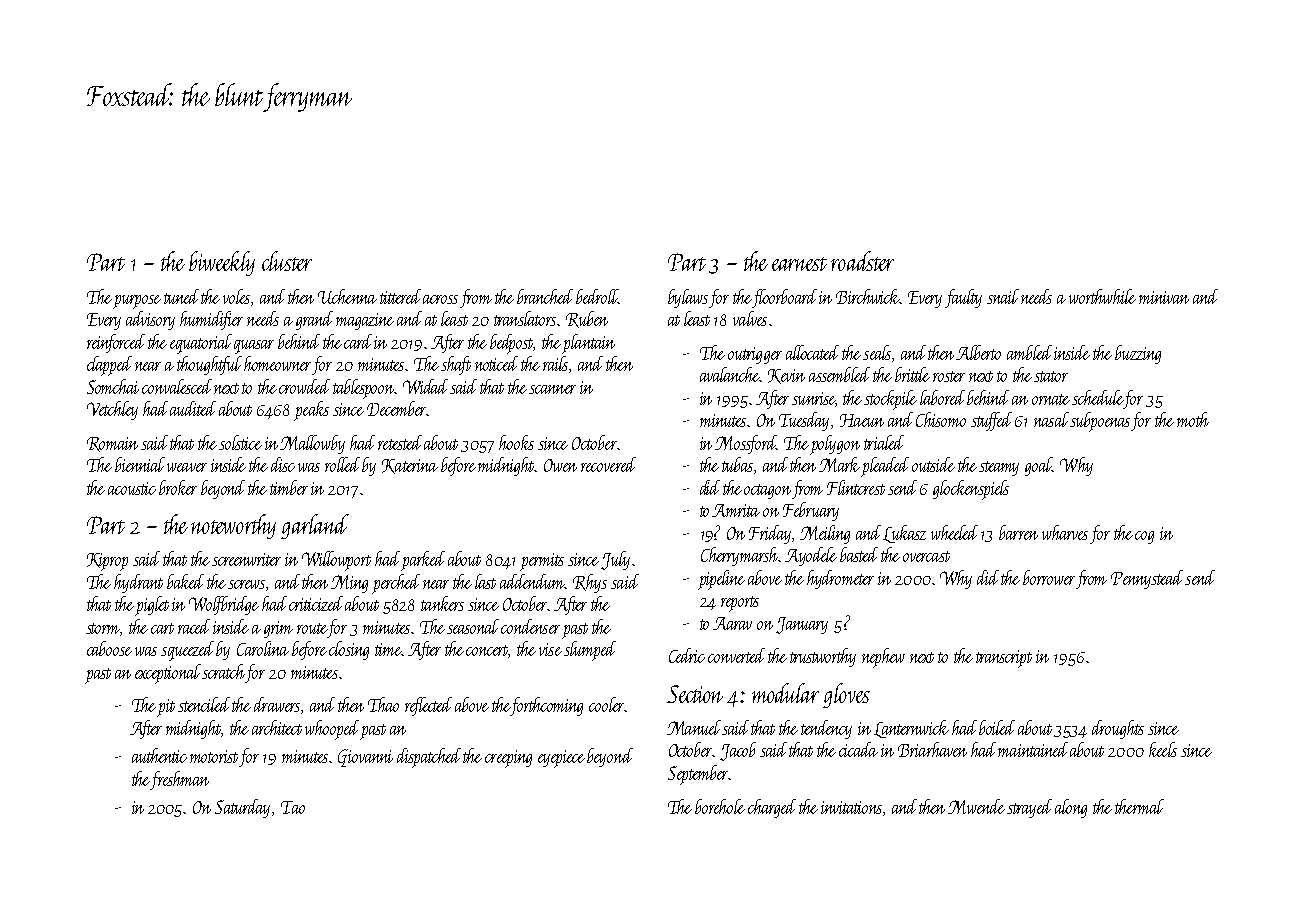 This document has height=924, width=1308. Describe the element at coordinates (222, 263) in the document. I see `biweekly` at that location.
